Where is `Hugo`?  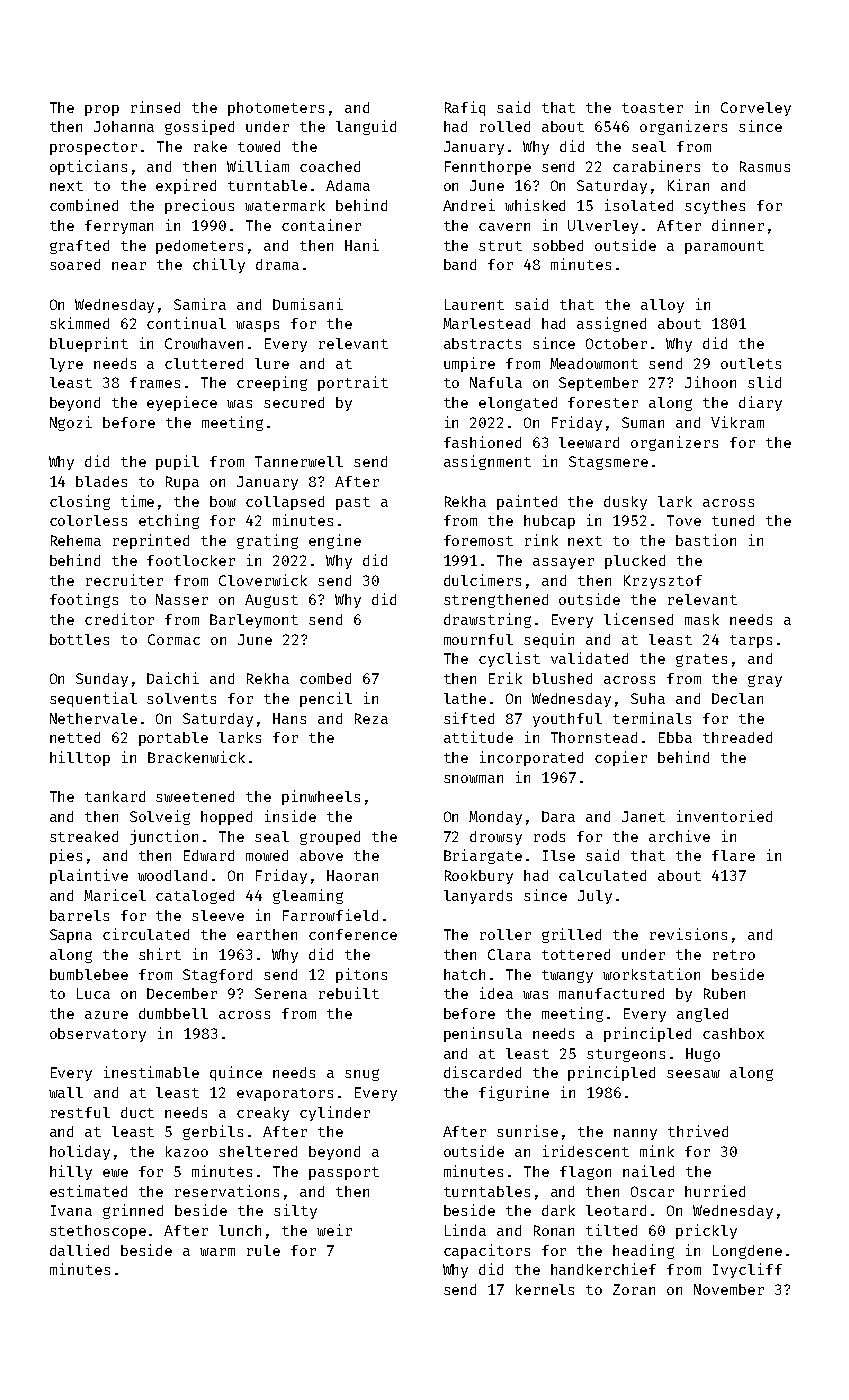
Hugo is located at coordinates (703, 1055).
